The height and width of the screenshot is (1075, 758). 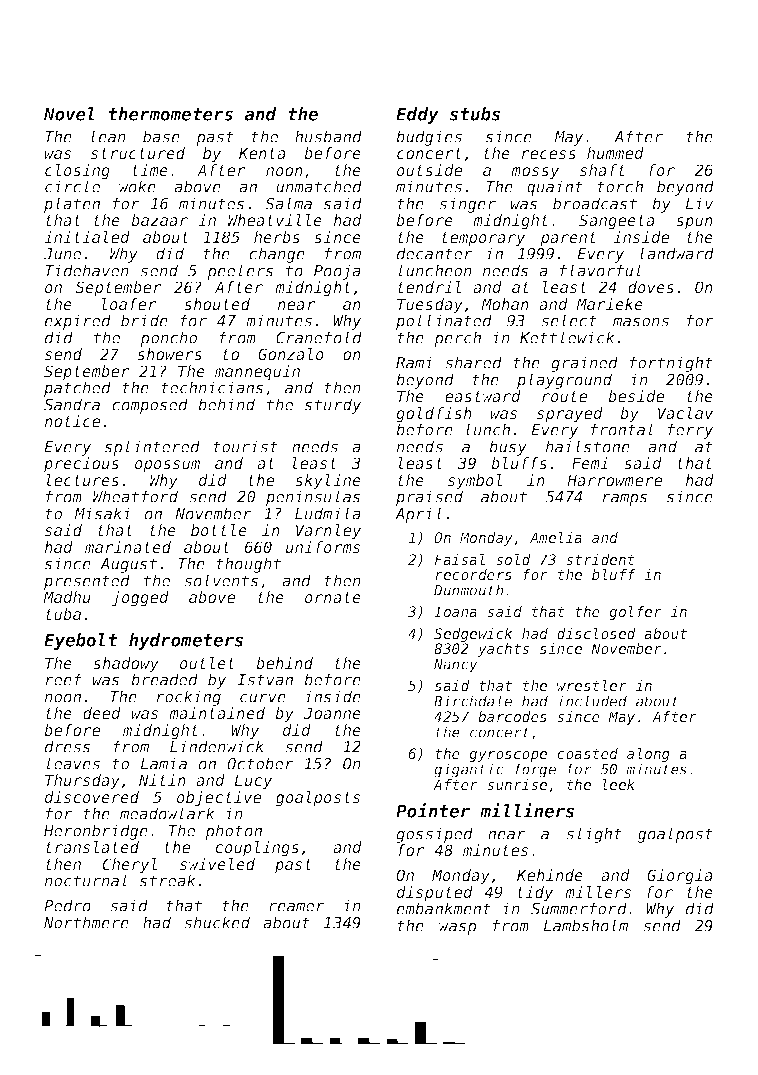 What do you see at coordinates (128, 547) in the screenshot?
I see `marinated` at bounding box center [128, 547].
